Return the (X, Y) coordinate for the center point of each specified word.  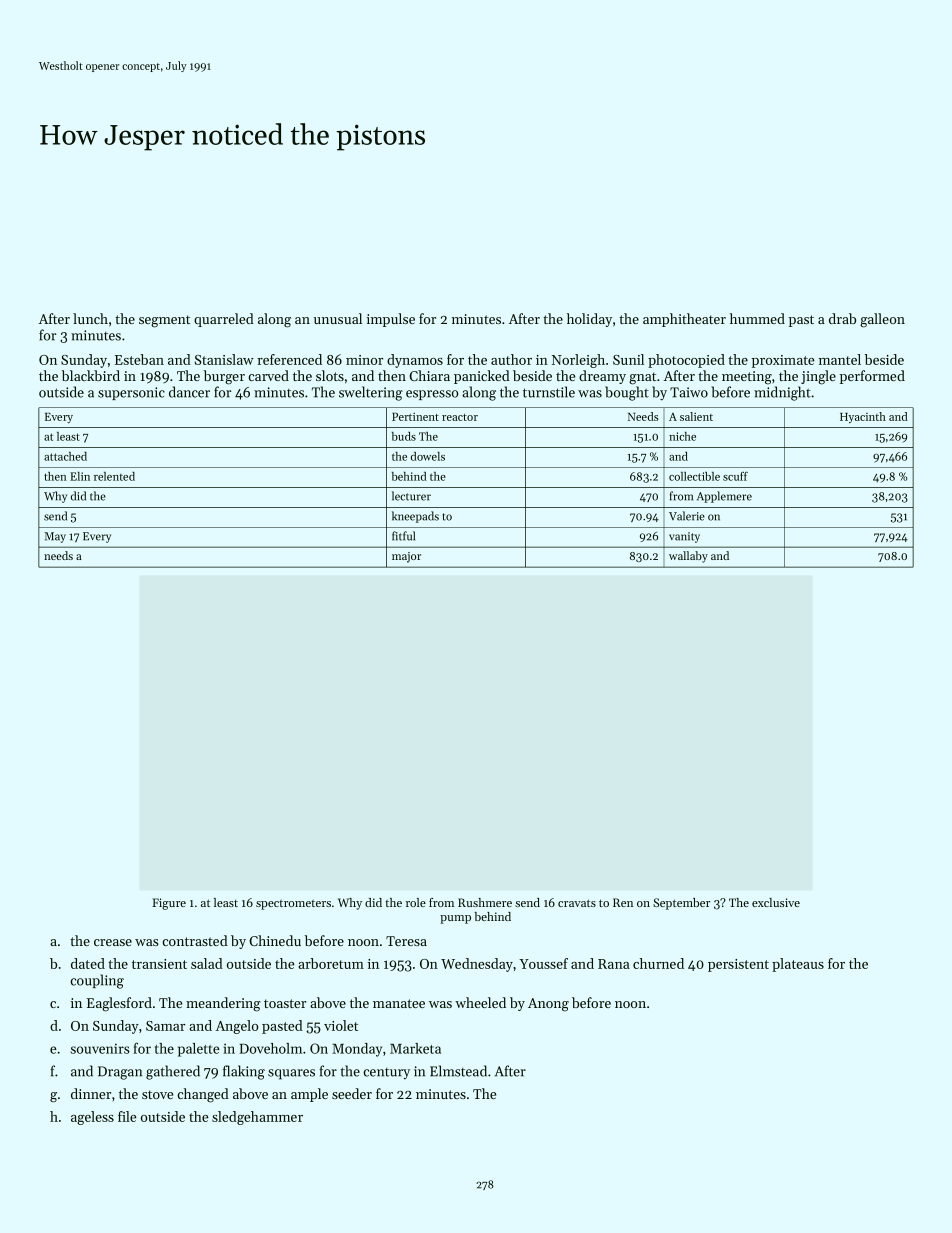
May (55, 537)
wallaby (688, 557)
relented (114, 476)
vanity (684, 537)
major (406, 557)
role (416, 902)
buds (404, 436)
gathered (173, 1072)
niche (682, 436)
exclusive (776, 902)
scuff (735, 476)
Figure (169, 904)
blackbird (91, 375)
